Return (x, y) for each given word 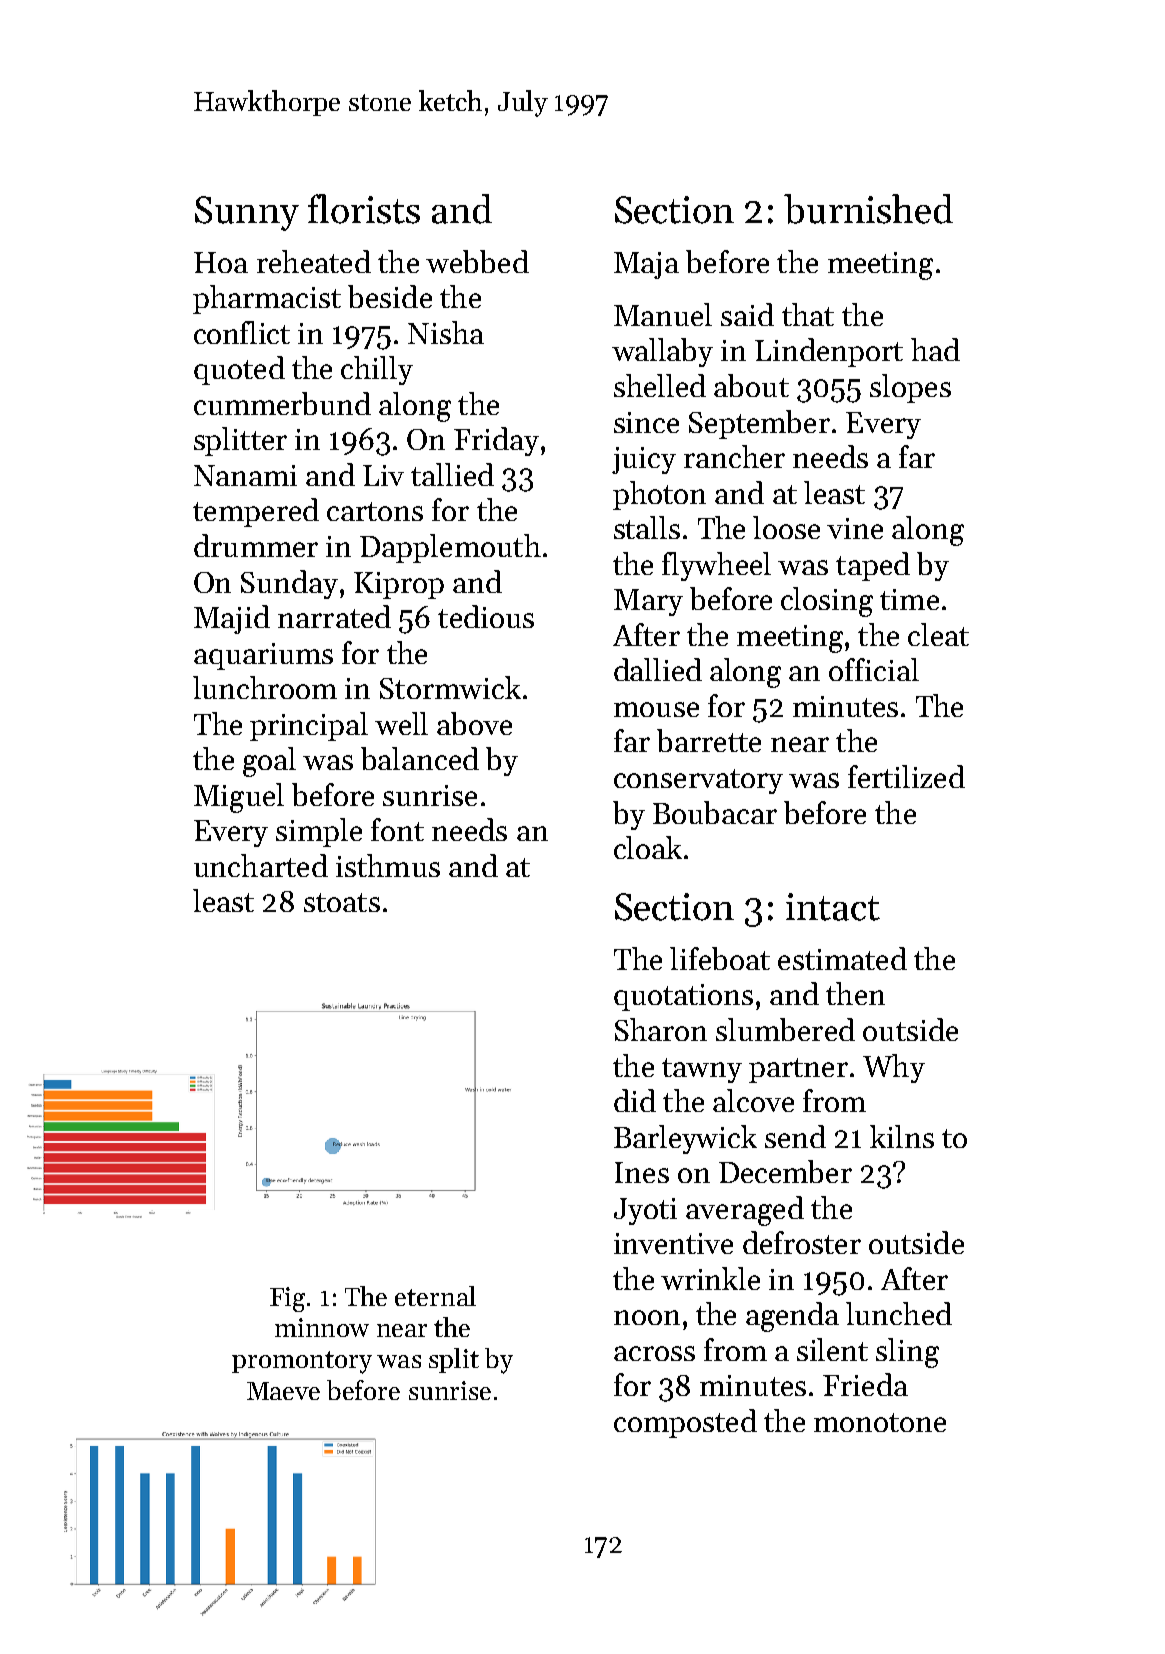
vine (855, 528)
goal (269, 762)
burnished (868, 209)
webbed (477, 261)
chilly (377, 370)
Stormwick (450, 687)
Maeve (283, 1391)
